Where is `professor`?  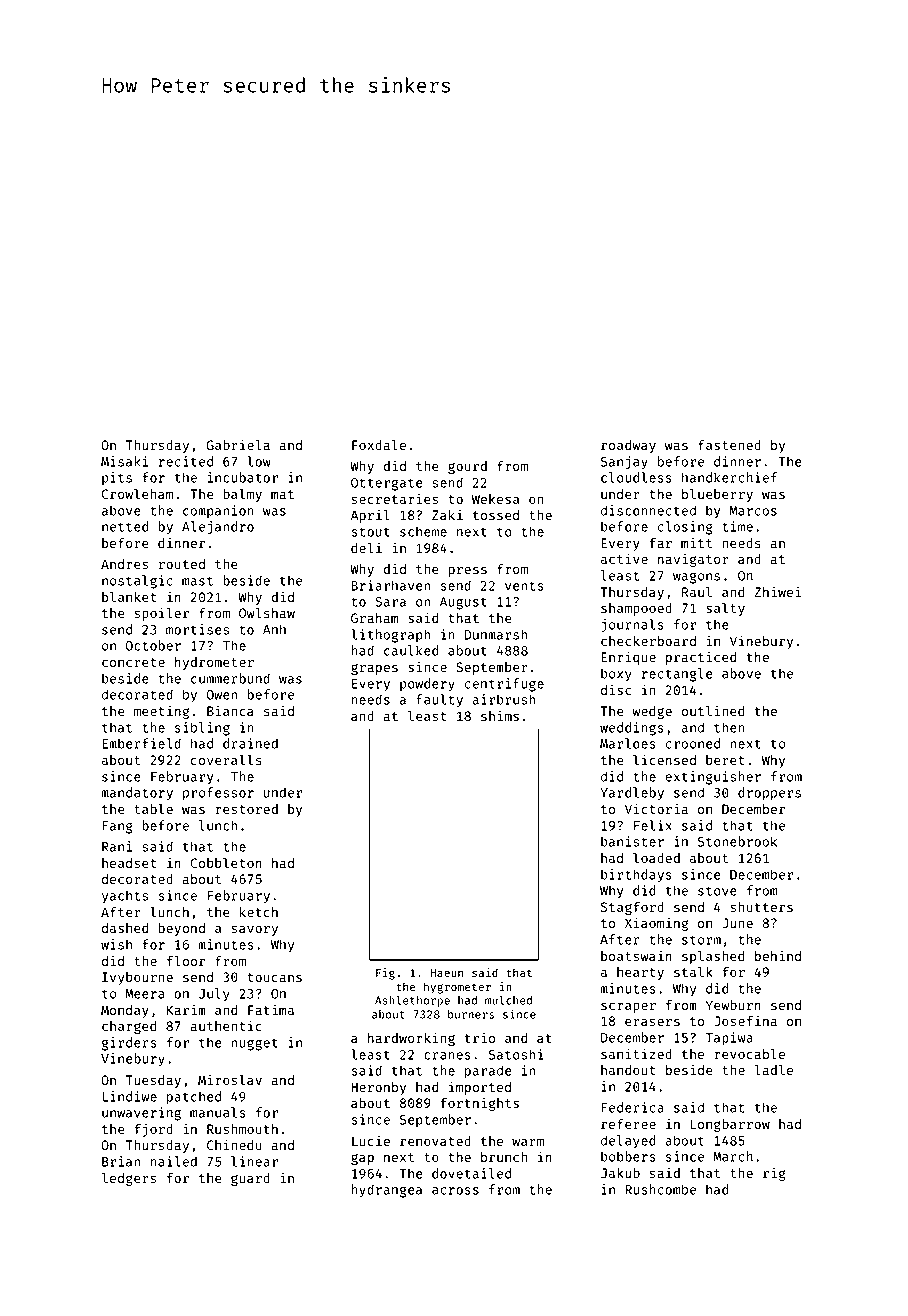 professor is located at coordinates (218, 794).
